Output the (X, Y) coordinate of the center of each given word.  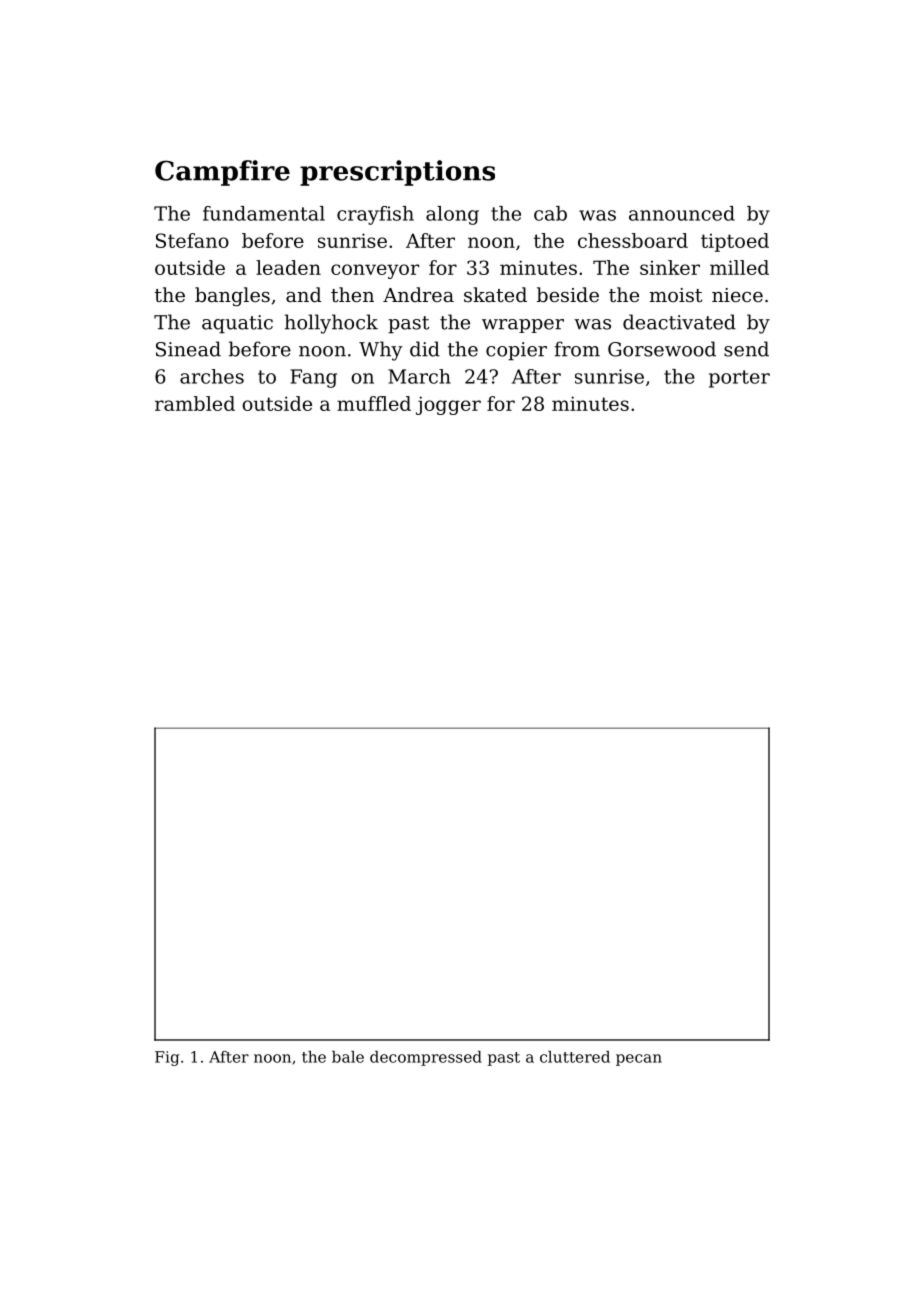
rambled (195, 403)
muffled (374, 403)
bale (348, 1057)
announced (682, 213)
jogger (448, 405)
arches (212, 376)
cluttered (575, 1057)
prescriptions (397, 173)
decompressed (426, 1058)
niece (737, 295)
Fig (167, 1058)
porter (739, 379)
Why (380, 351)
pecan (639, 1060)
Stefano (192, 240)
